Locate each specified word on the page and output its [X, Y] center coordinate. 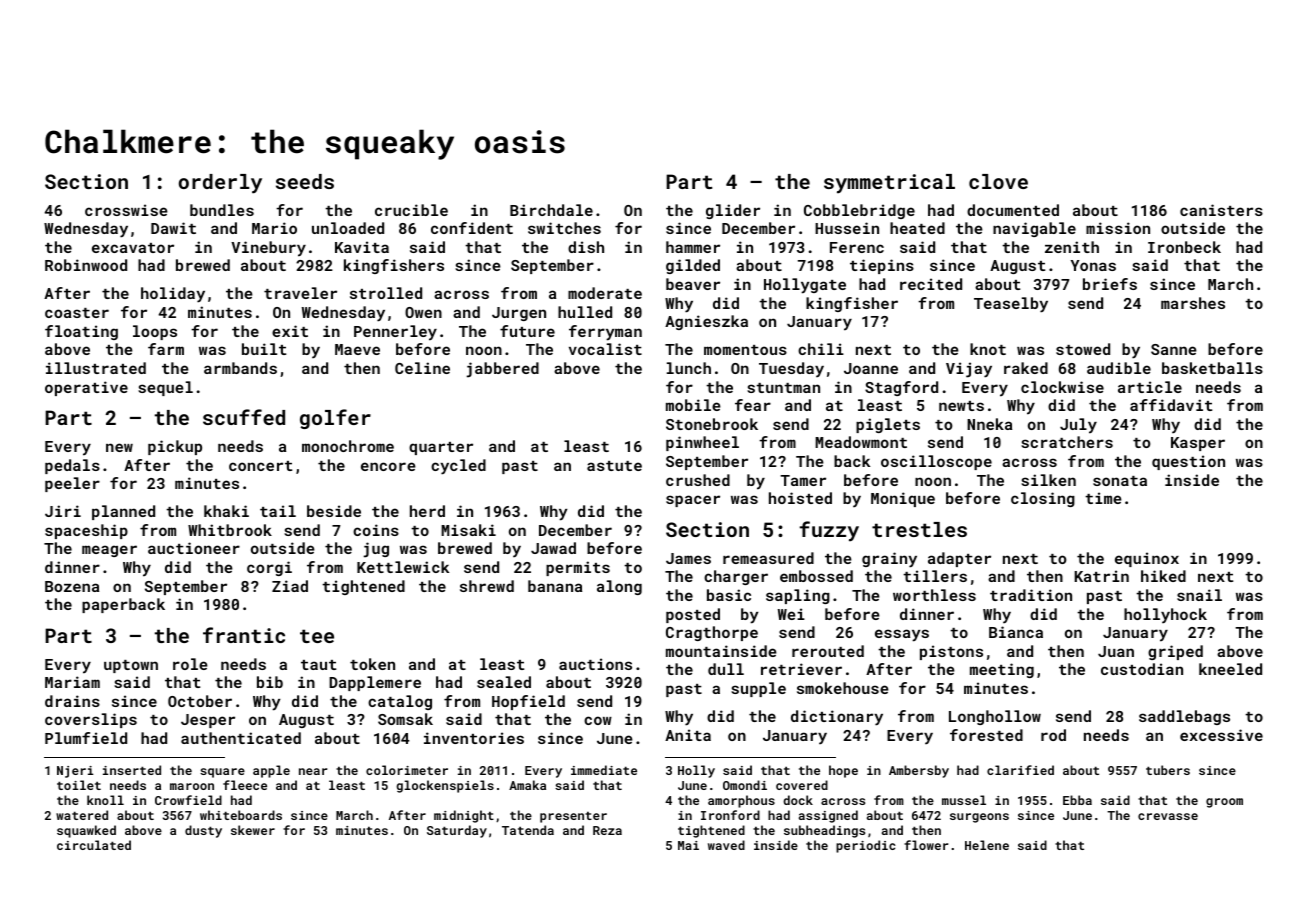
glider [733, 211]
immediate [604, 770]
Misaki [468, 530]
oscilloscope [936, 462]
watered [82, 815]
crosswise [126, 210]
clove [998, 181]
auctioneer [194, 548]
